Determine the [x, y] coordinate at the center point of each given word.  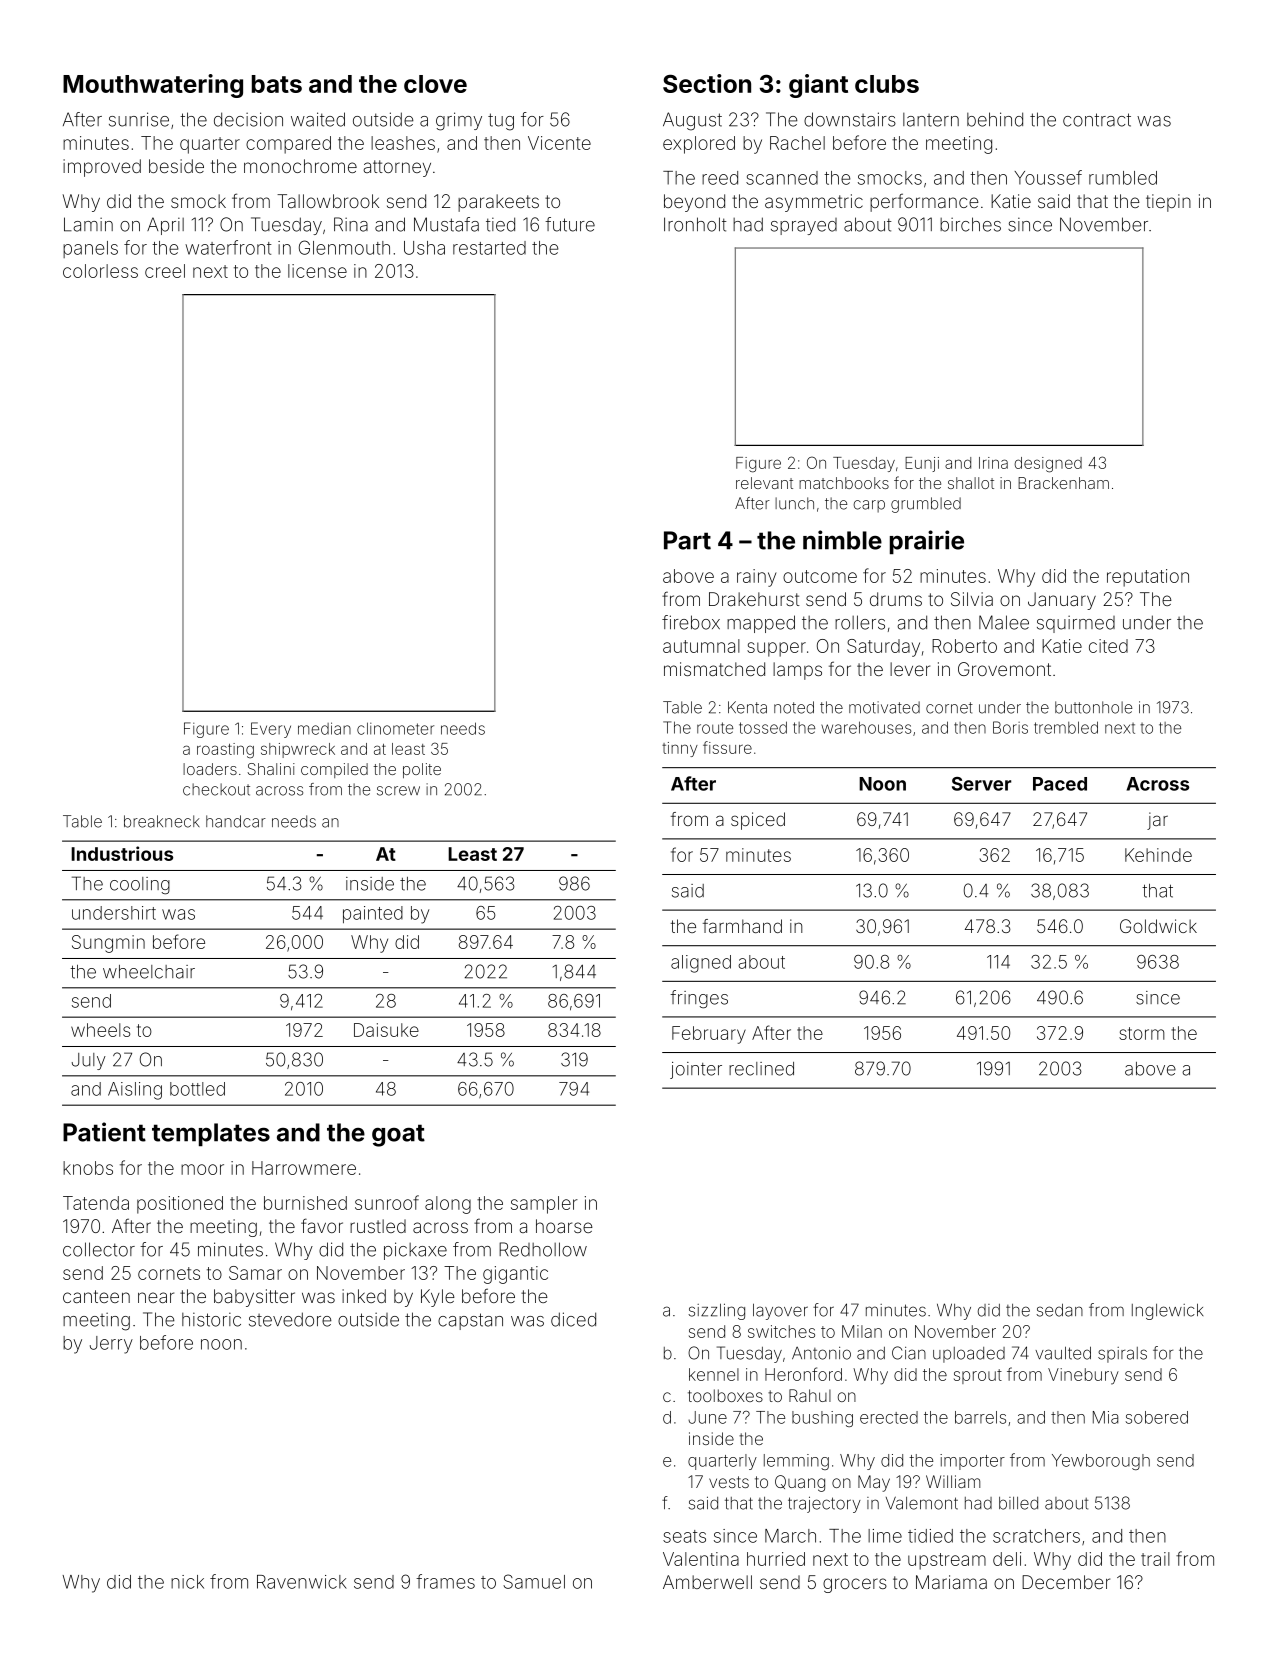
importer [972, 1462]
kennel [714, 1374]
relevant [764, 483]
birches [970, 224]
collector [99, 1249]
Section [707, 83]
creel [165, 271]
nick [187, 1582]
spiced [758, 821]
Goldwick [1158, 926]
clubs [887, 84]
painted [373, 914]
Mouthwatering [153, 86]
